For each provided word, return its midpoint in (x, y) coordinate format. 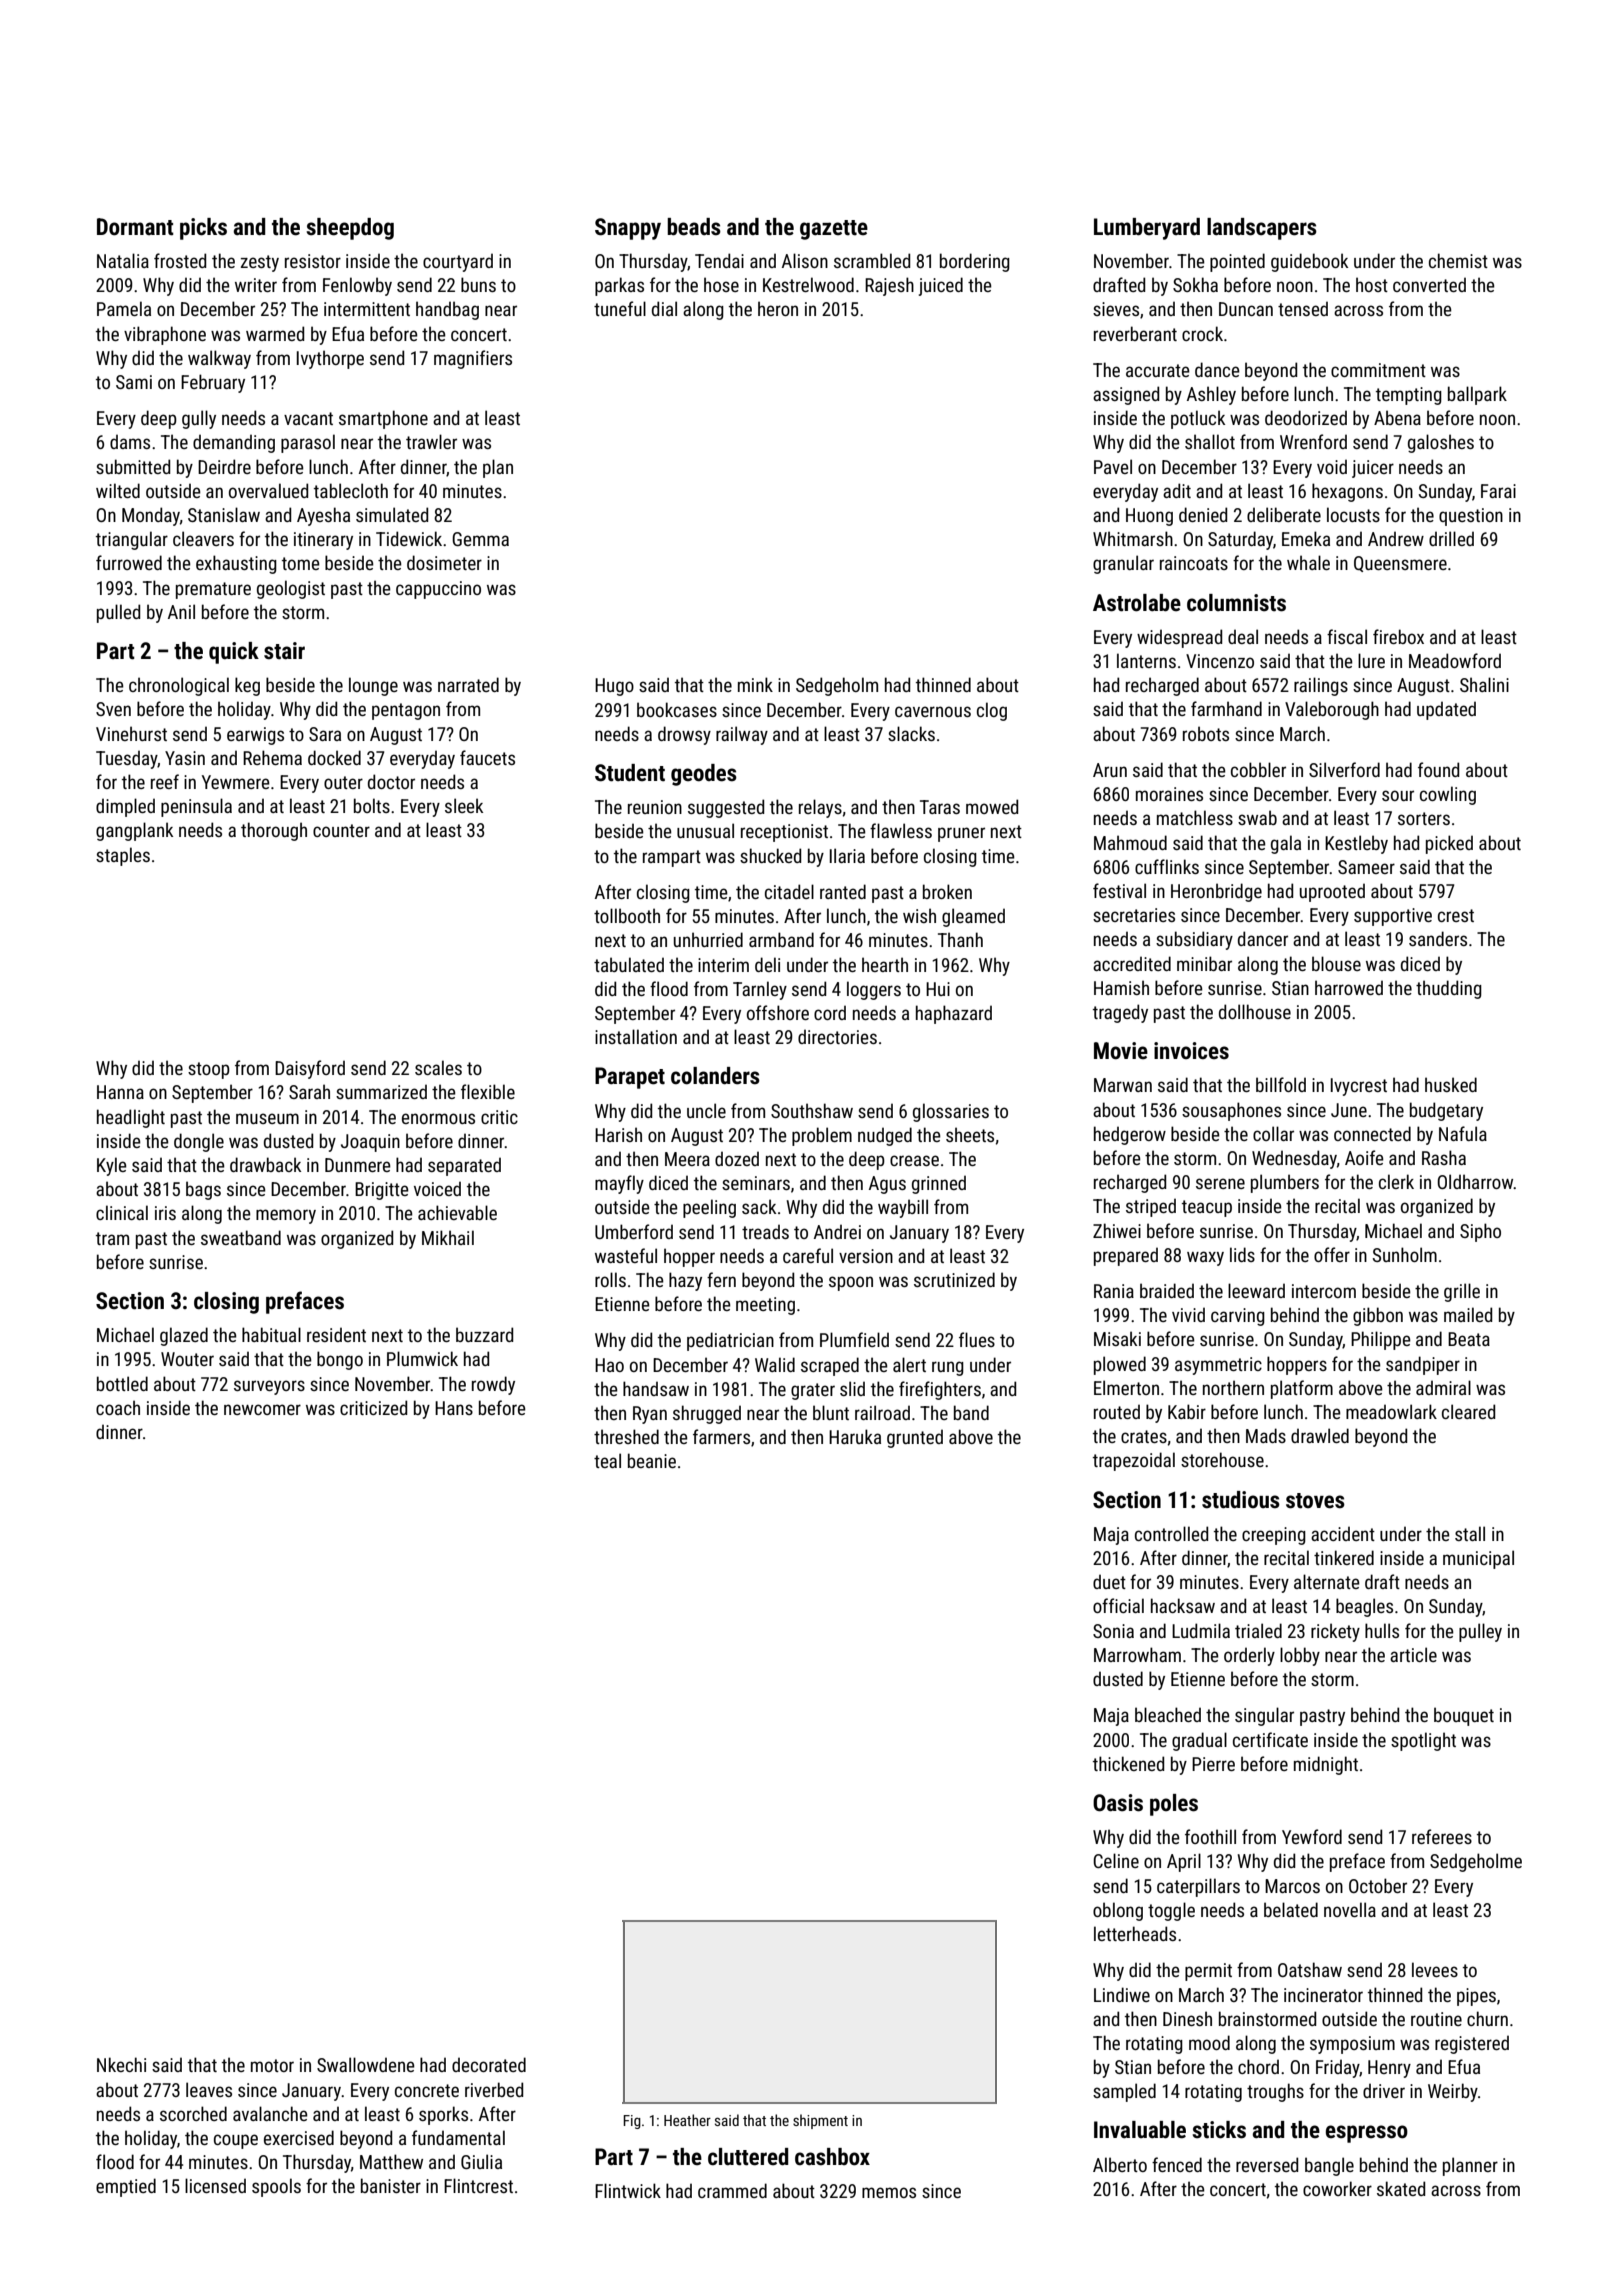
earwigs (255, 736)
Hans (454, 1408)
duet (1109, 1581)
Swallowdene (366, 2064)
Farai (1498, 491)
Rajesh (889, 286)
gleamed (973, 917)
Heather (687, 2120)
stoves (1315, 1501)
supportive (1393, 917)
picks (203, 229)
